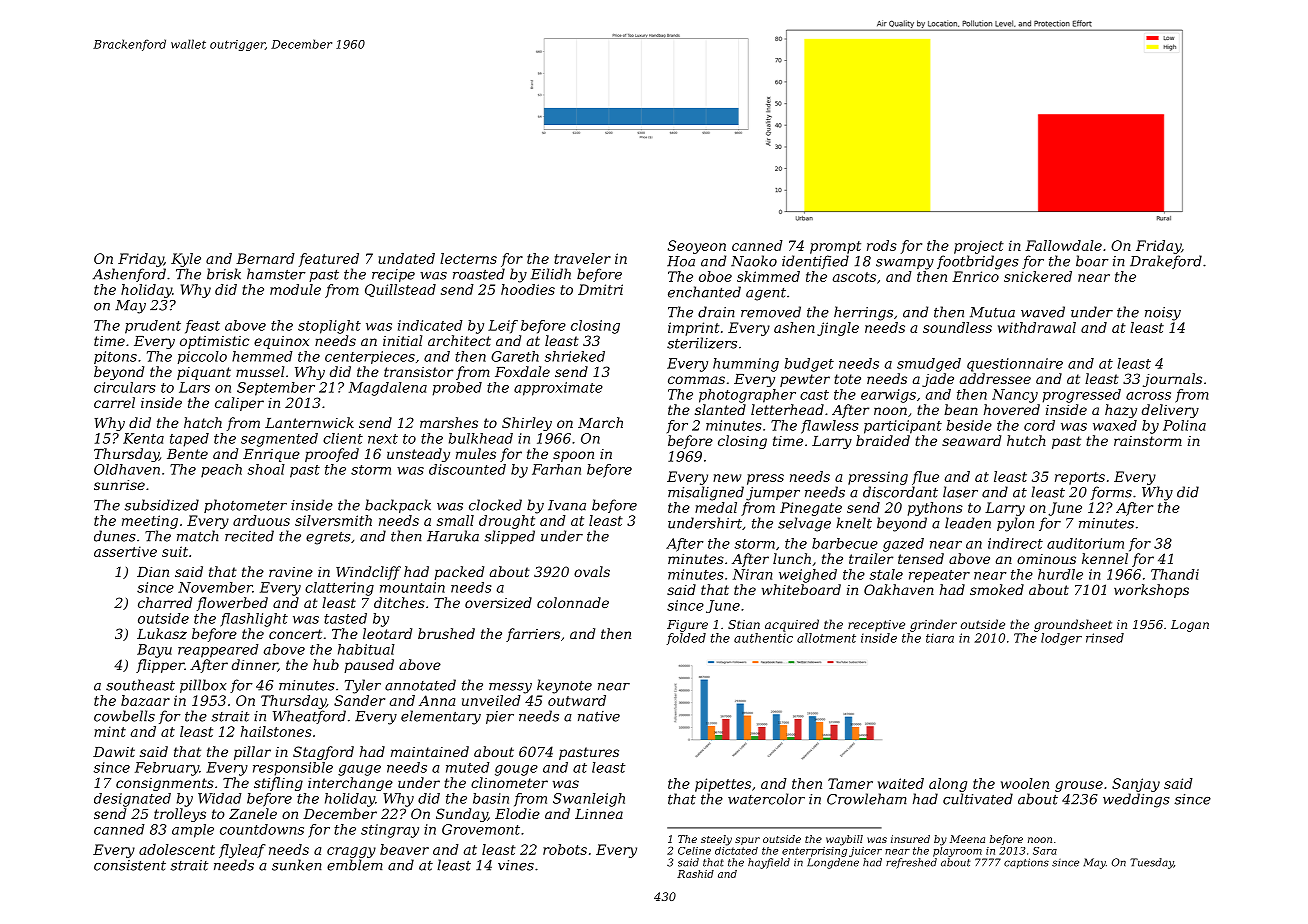  I want to click on Bayu, so click(154, 651).
